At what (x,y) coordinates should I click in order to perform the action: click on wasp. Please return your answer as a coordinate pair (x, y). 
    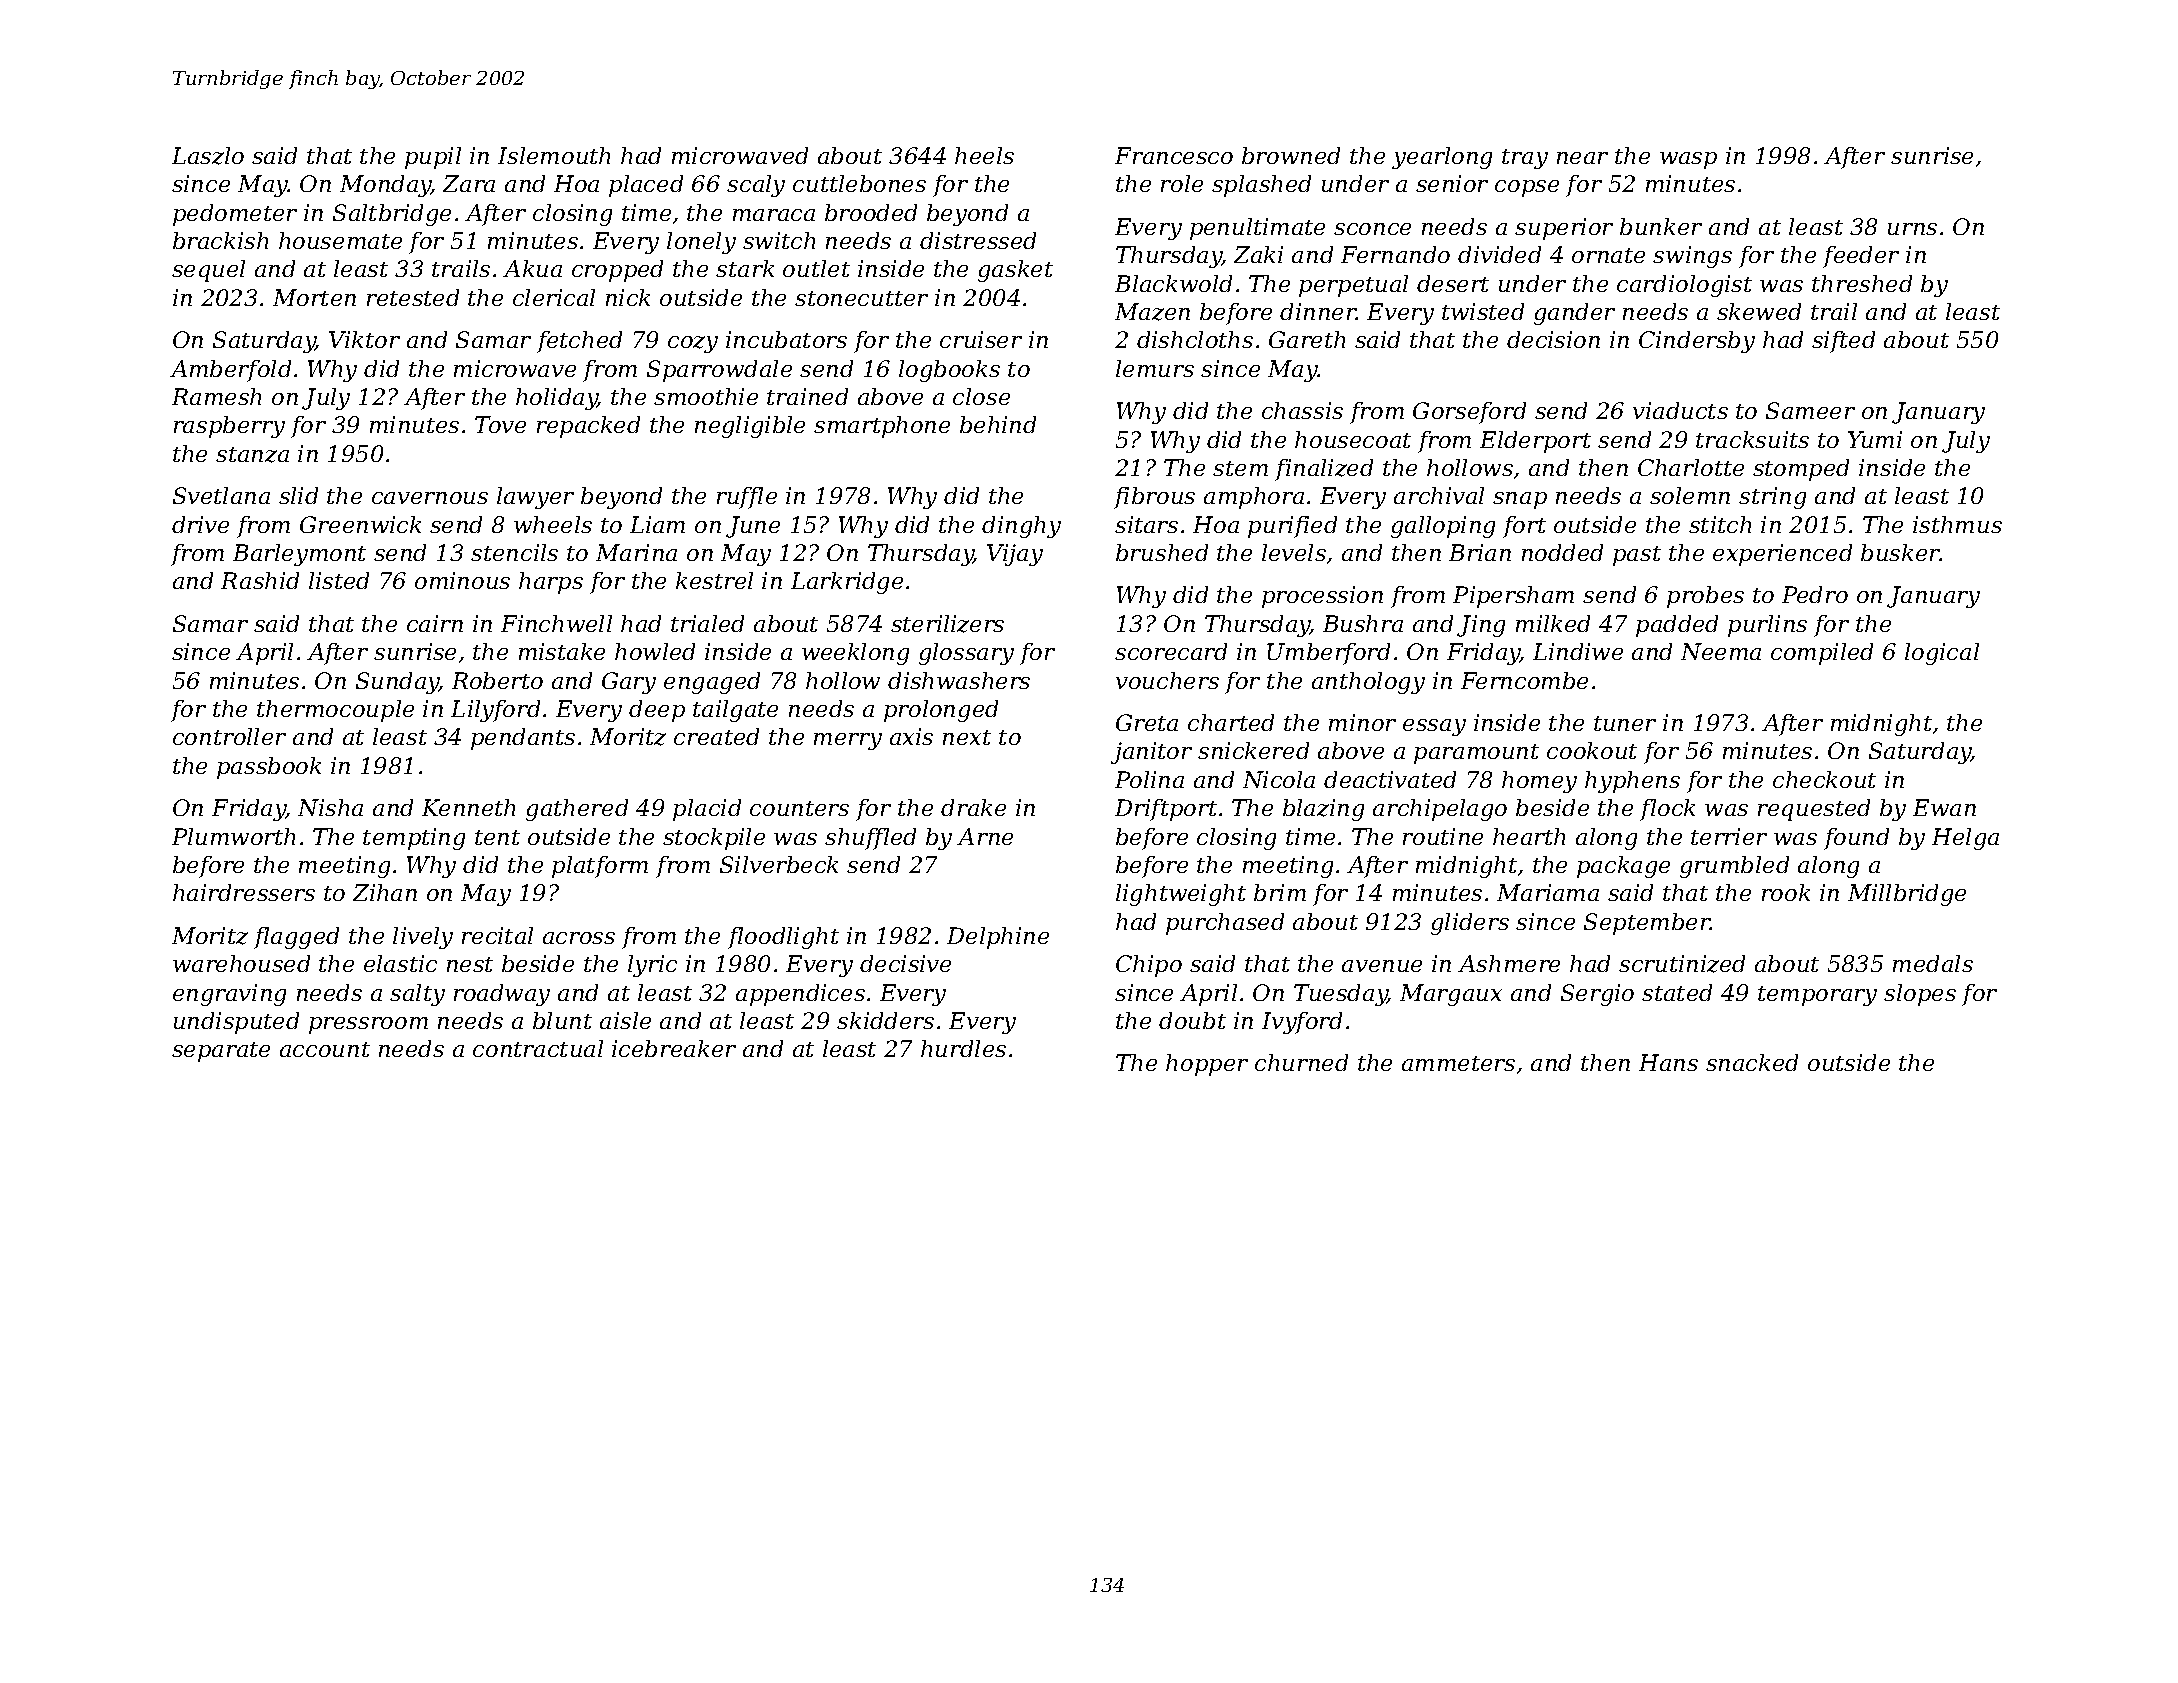
    Looking at the image, I should click on (1688, 160).
